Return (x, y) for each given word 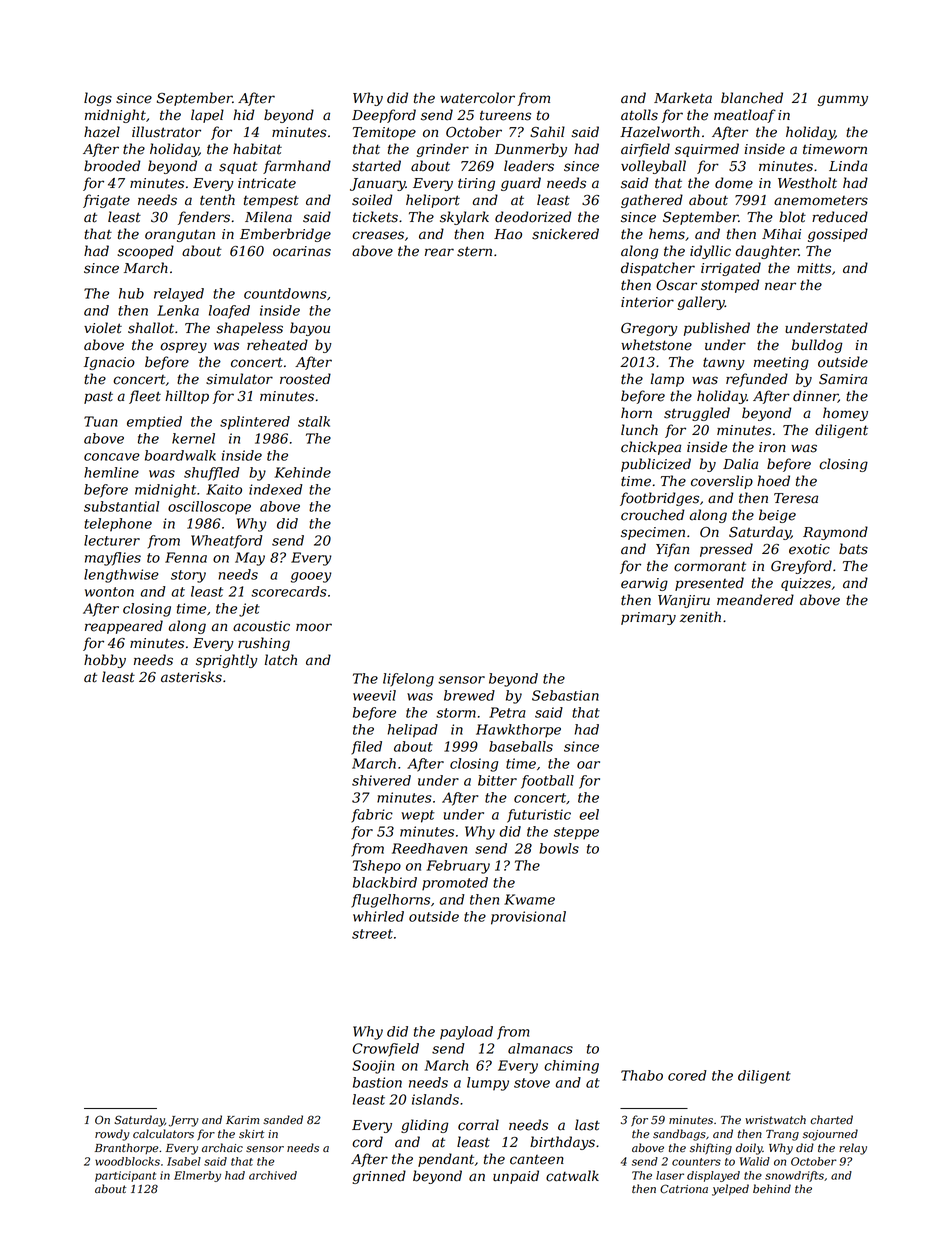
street (372, 934)
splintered (255, 423)
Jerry (183, 1121)
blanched (752, 98)
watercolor (477, 98)
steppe (576, 833)
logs (98, 99)
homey (845, 414)
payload (466, 1033)
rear (439, 252)
